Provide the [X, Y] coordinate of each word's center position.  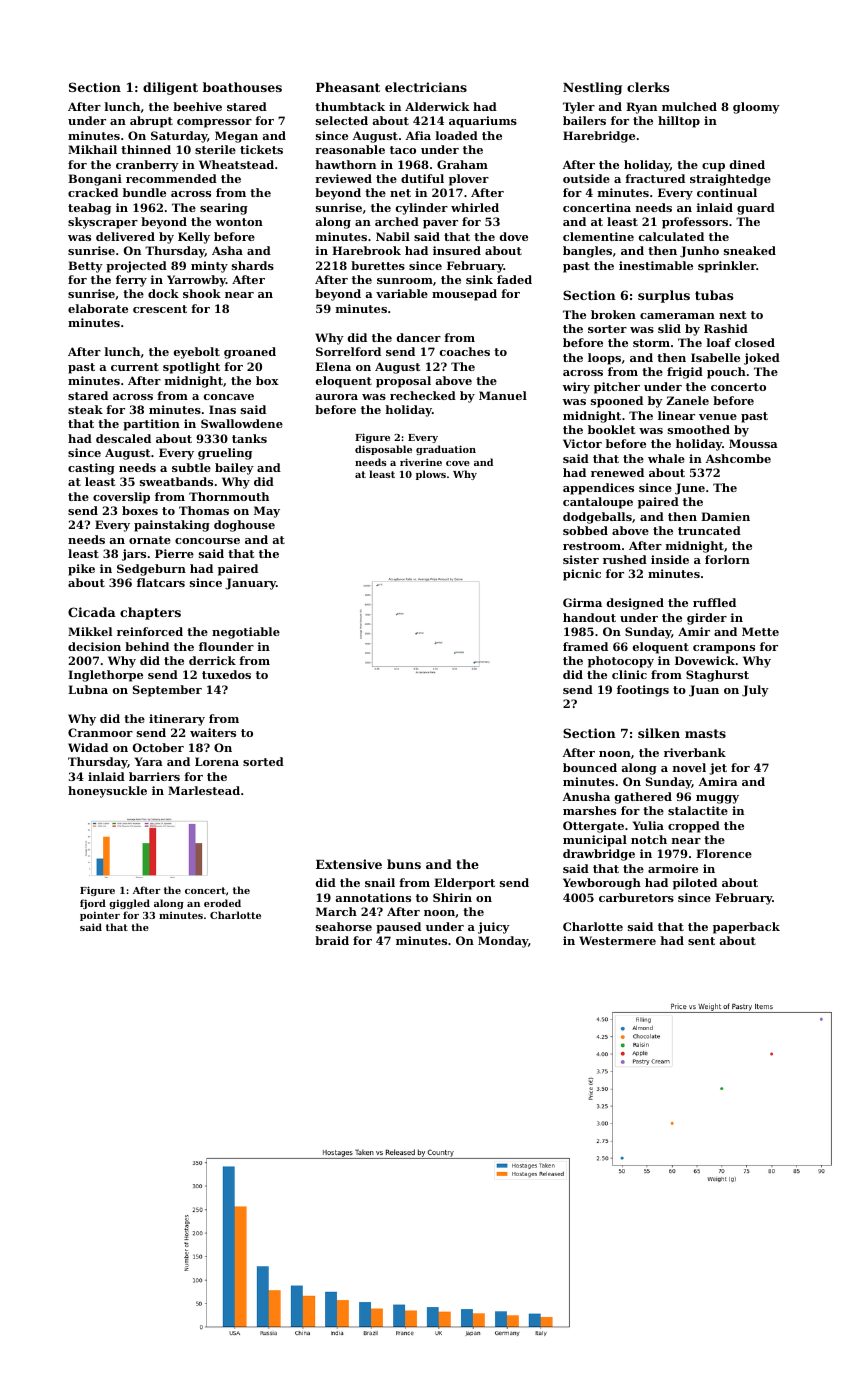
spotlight [191, 368]
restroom [592, 546]
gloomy [756, 108]
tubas [714, 295]
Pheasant [348, 87]
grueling [225, 454]
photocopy [621, 662]
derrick [212, 660]
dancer [419, 337]
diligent [170, 88]
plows [431, 475]
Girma [582, 602]
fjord [93, 904]
